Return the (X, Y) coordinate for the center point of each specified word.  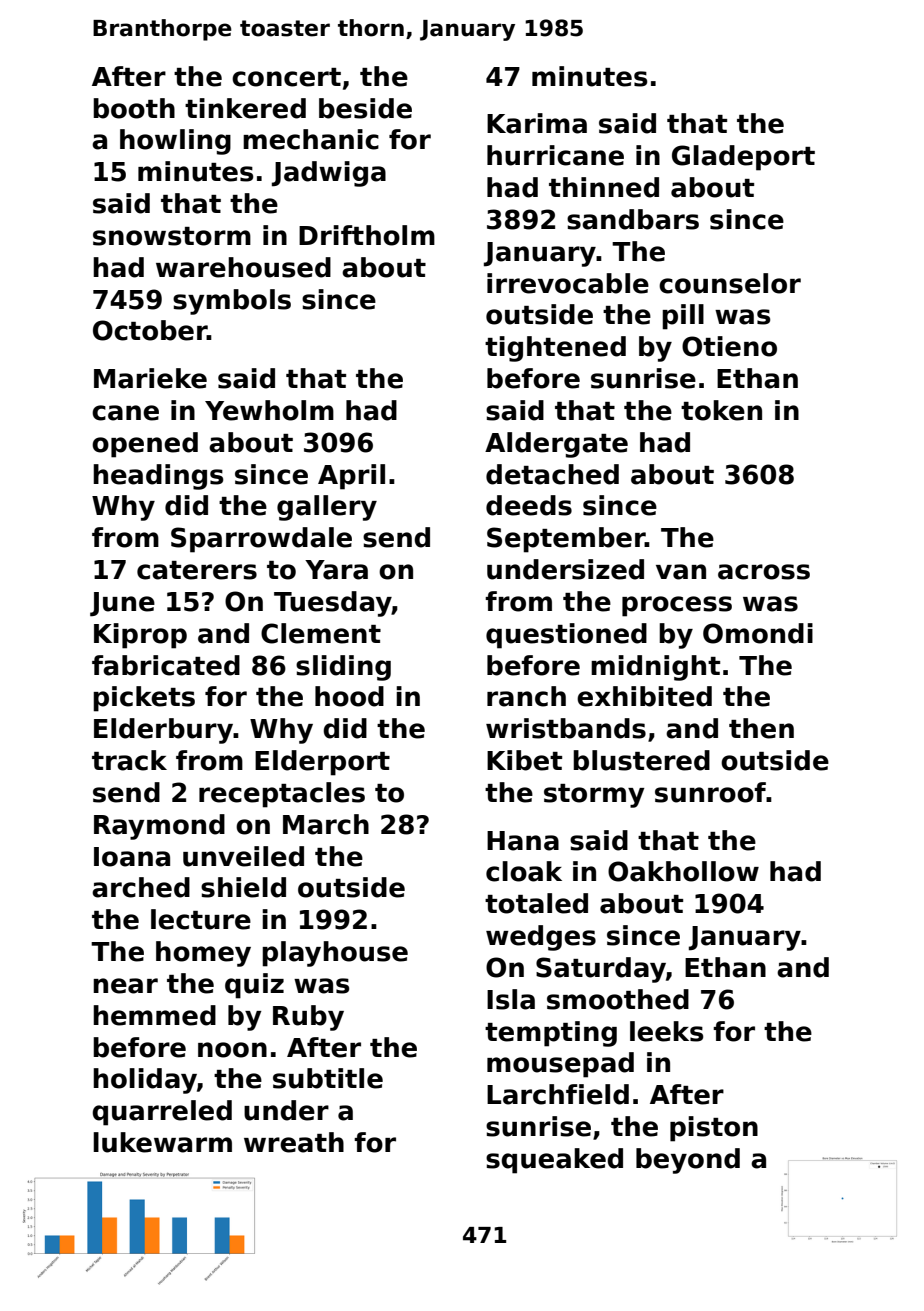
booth (134, 108)
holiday (145, 1081)
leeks (666, 1031)
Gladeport (743, 158)
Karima (537, 123)
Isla (511, 999)
